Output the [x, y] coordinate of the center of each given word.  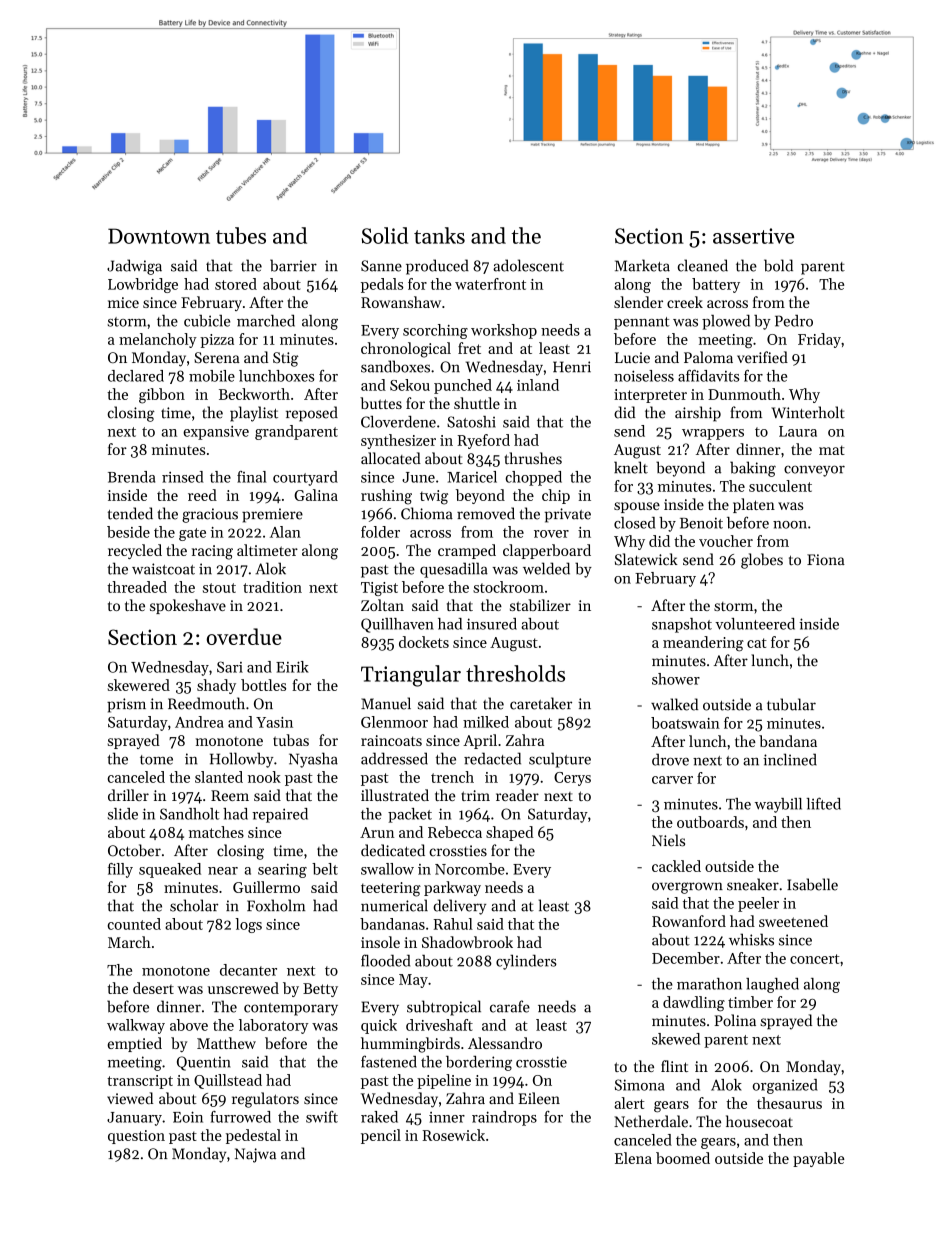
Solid [385, 235]
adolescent [528, 265]
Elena [633, 1158]
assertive [753, 236]
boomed [683, 1158]
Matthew [226, 1043]
